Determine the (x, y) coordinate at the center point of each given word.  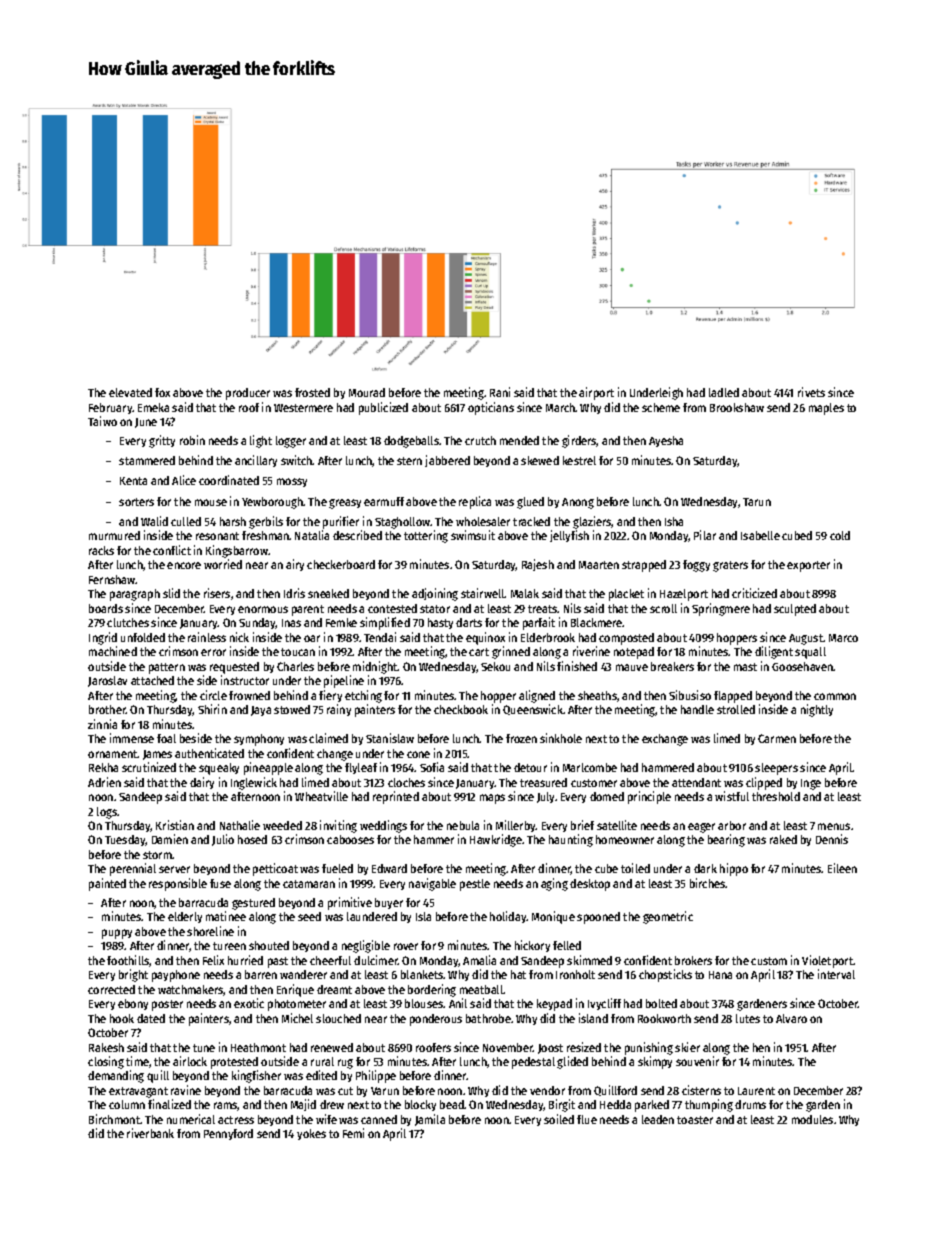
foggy (696, 566)
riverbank (150, 1133)
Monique (553, 917)
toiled (635, 868)
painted (107, 884)
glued (530, 503)
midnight (375, 667)
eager (701, 828)
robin (192, 440)
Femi (353, 1133)
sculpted (795, 610)
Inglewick (254, 783)
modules (812, 1119)
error (213, 652)
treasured (543, 782)
